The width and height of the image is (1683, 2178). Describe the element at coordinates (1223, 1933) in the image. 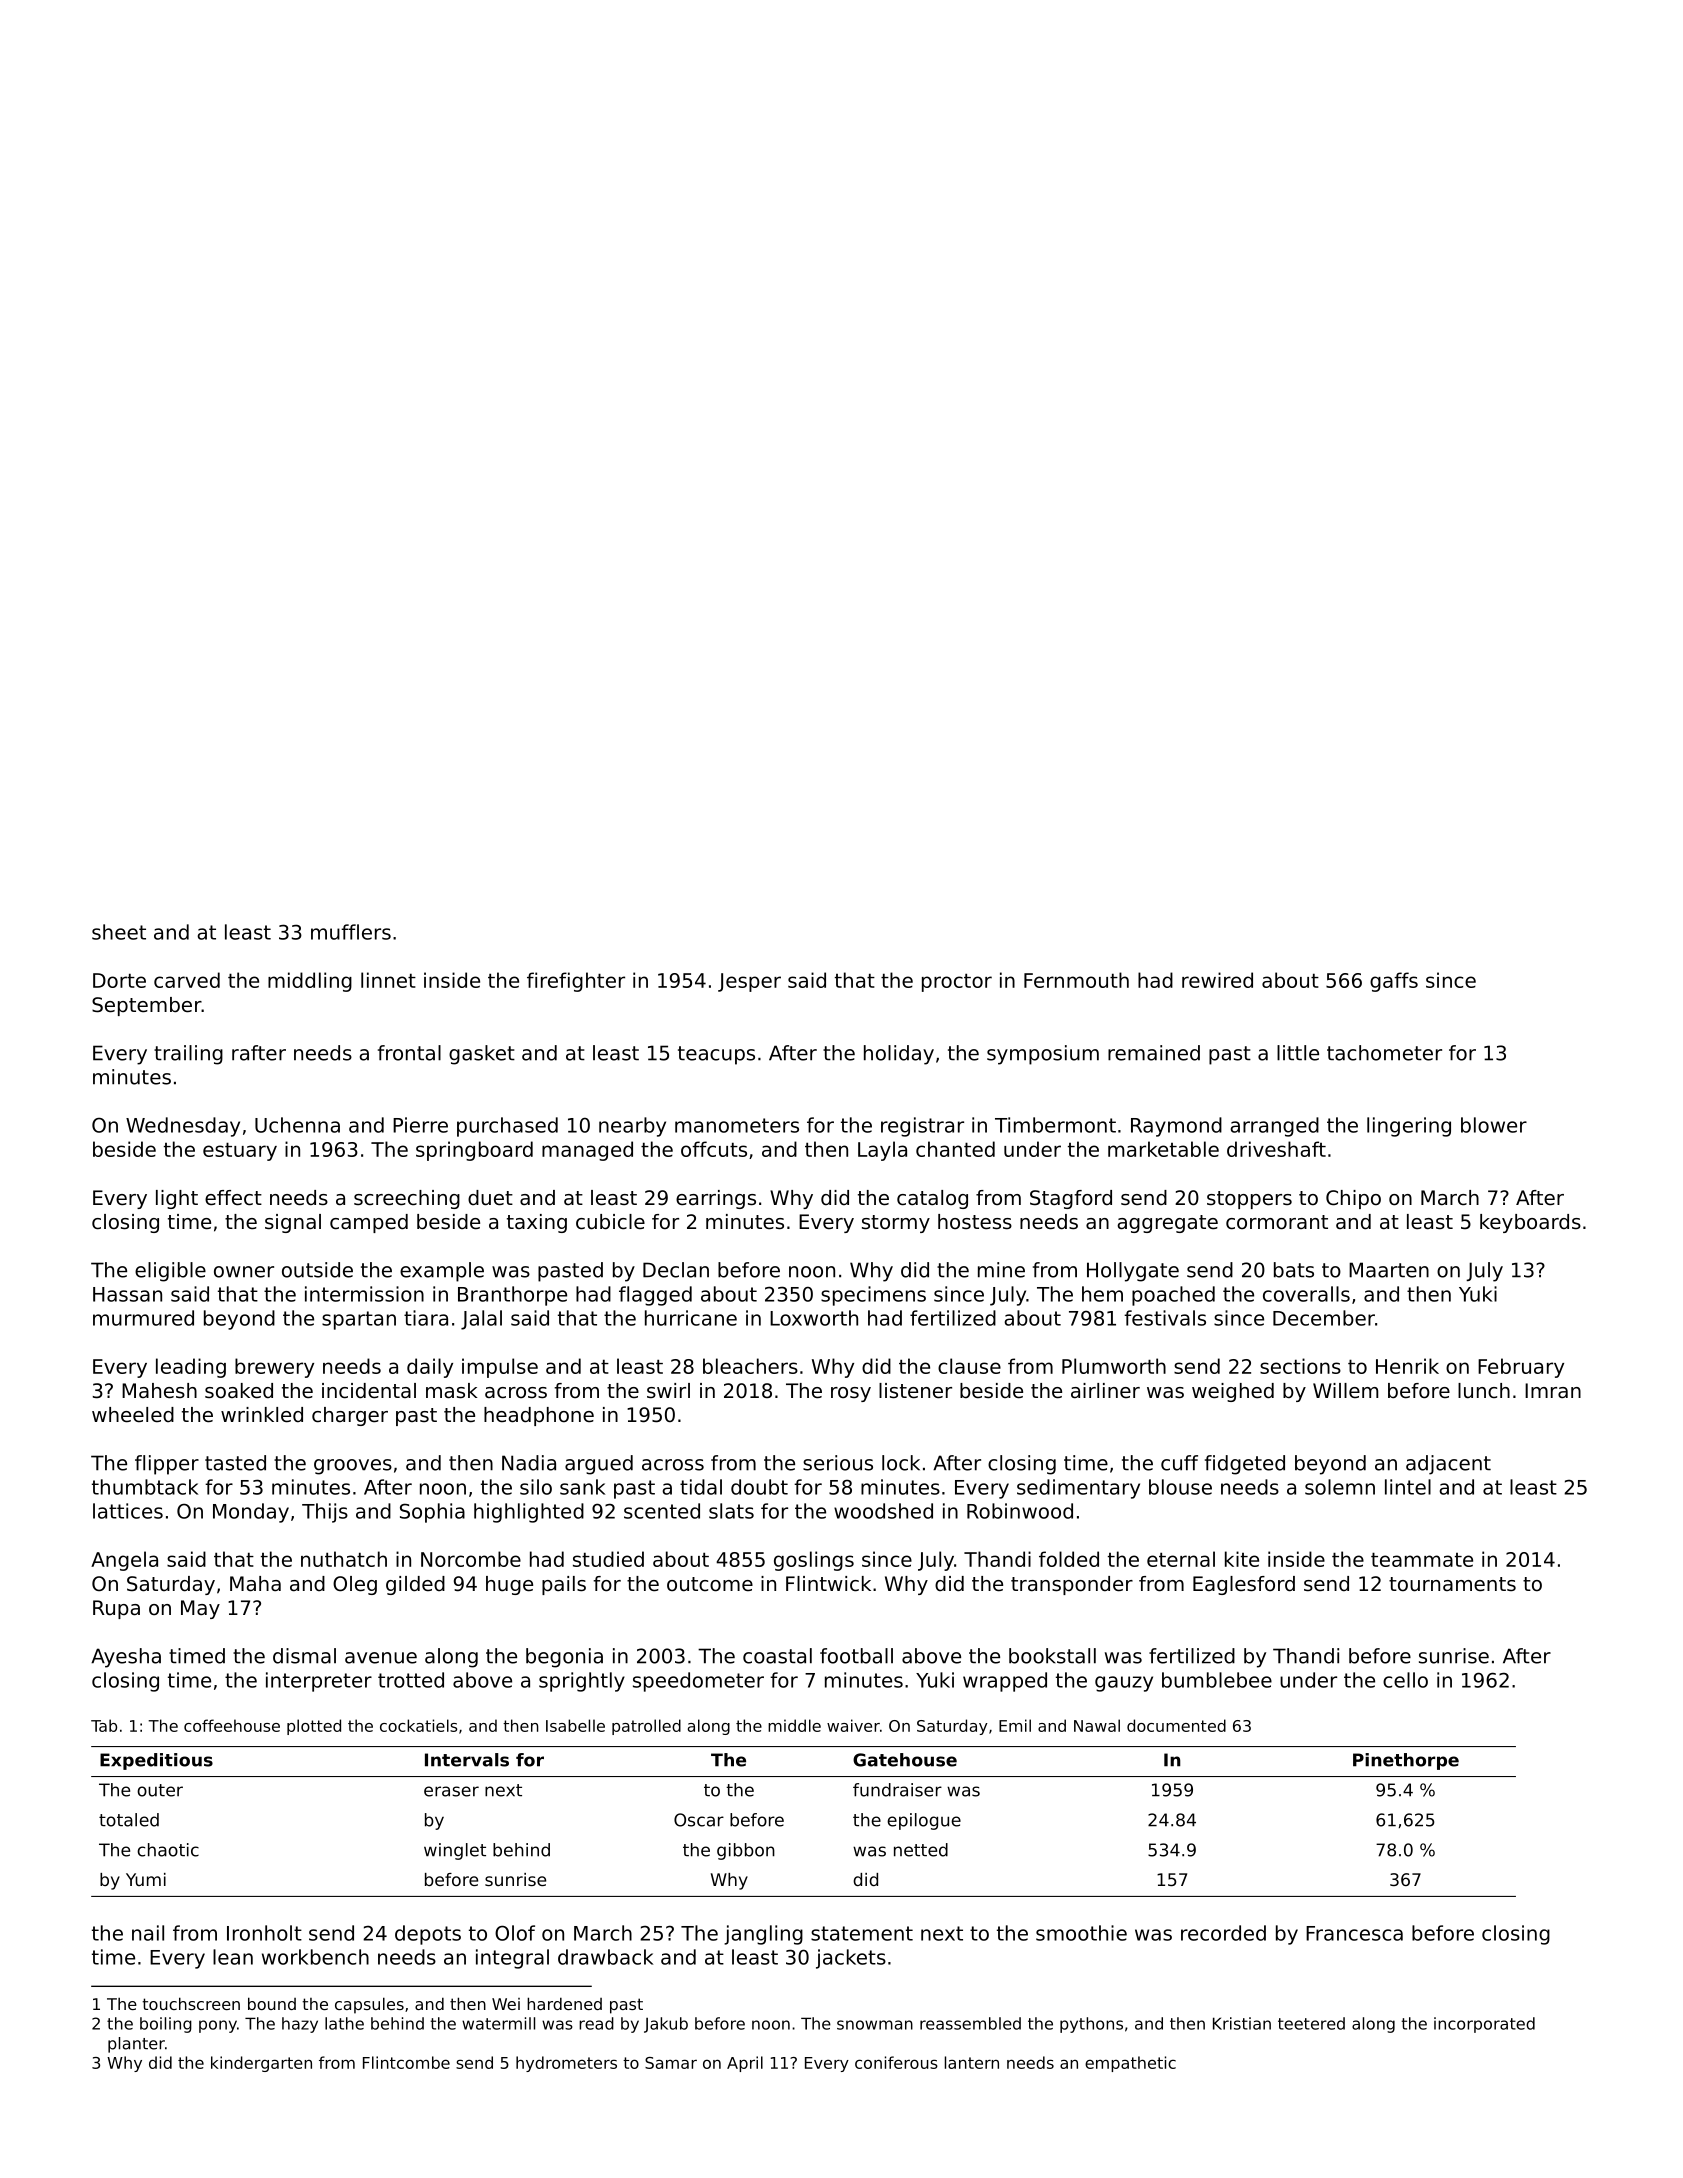

I see `recorded` at that location.
